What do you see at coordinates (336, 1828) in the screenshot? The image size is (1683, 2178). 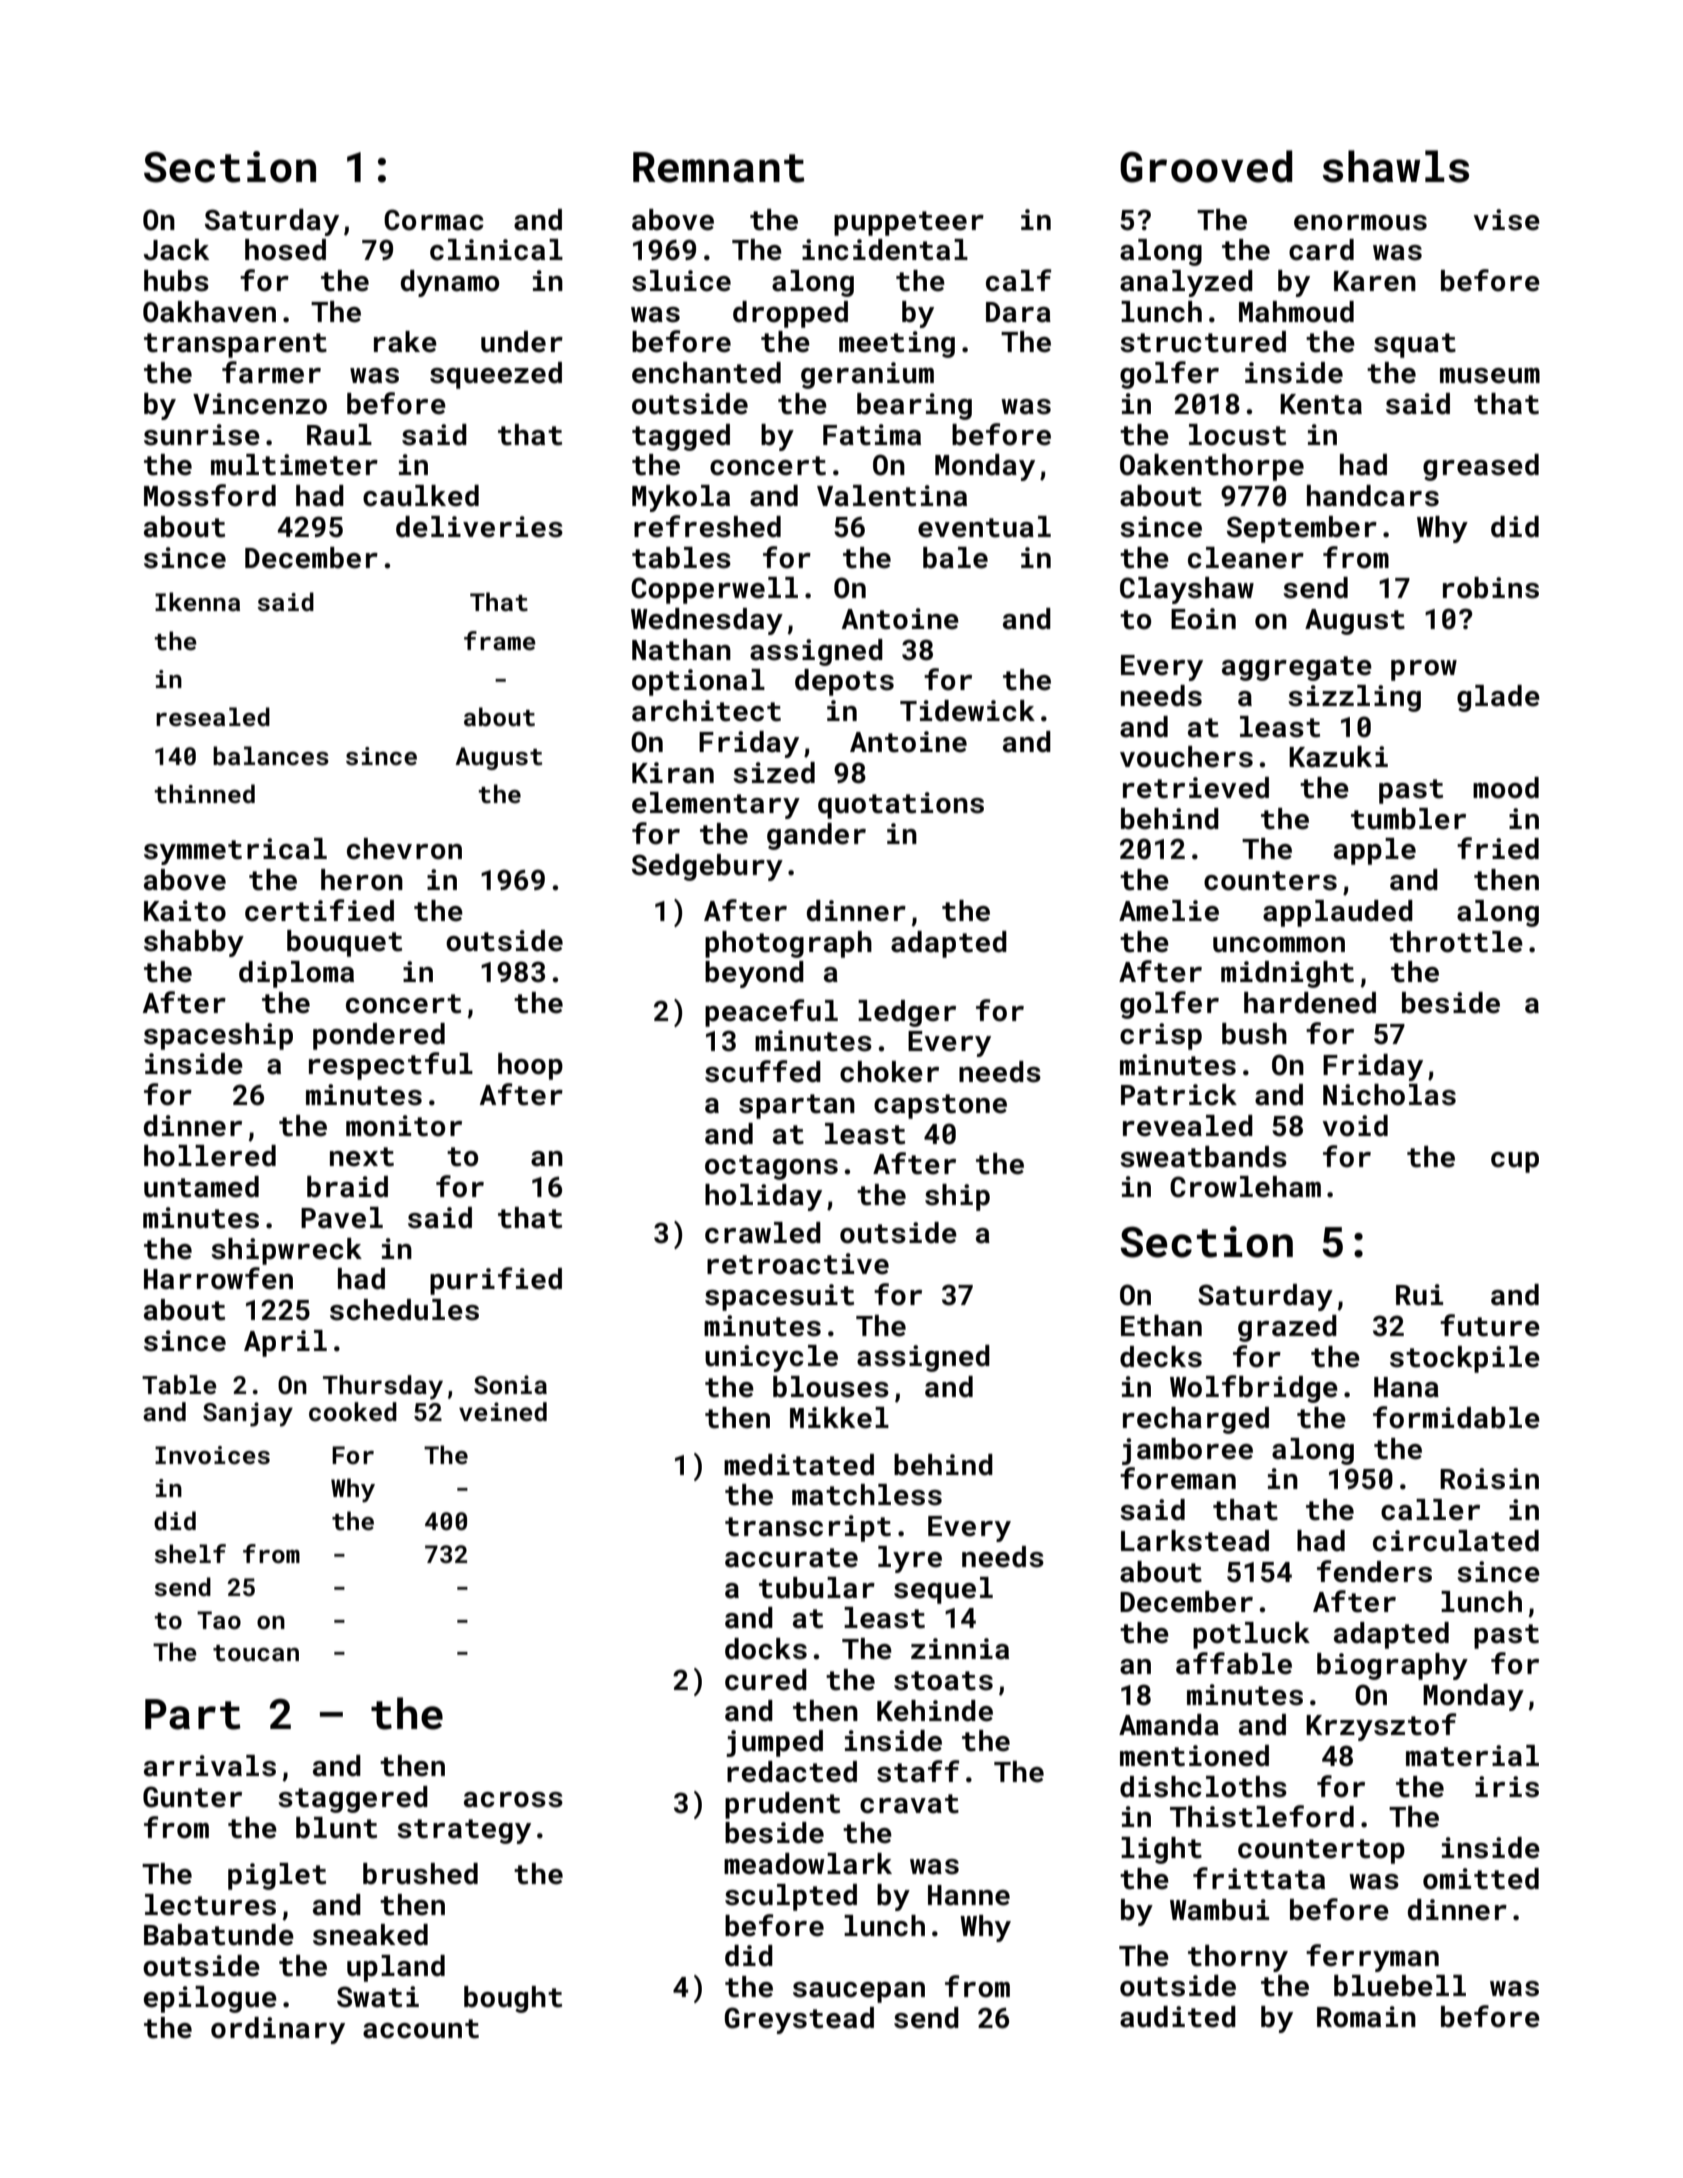 I see `blunt` at bounding box center [336, 1828].
